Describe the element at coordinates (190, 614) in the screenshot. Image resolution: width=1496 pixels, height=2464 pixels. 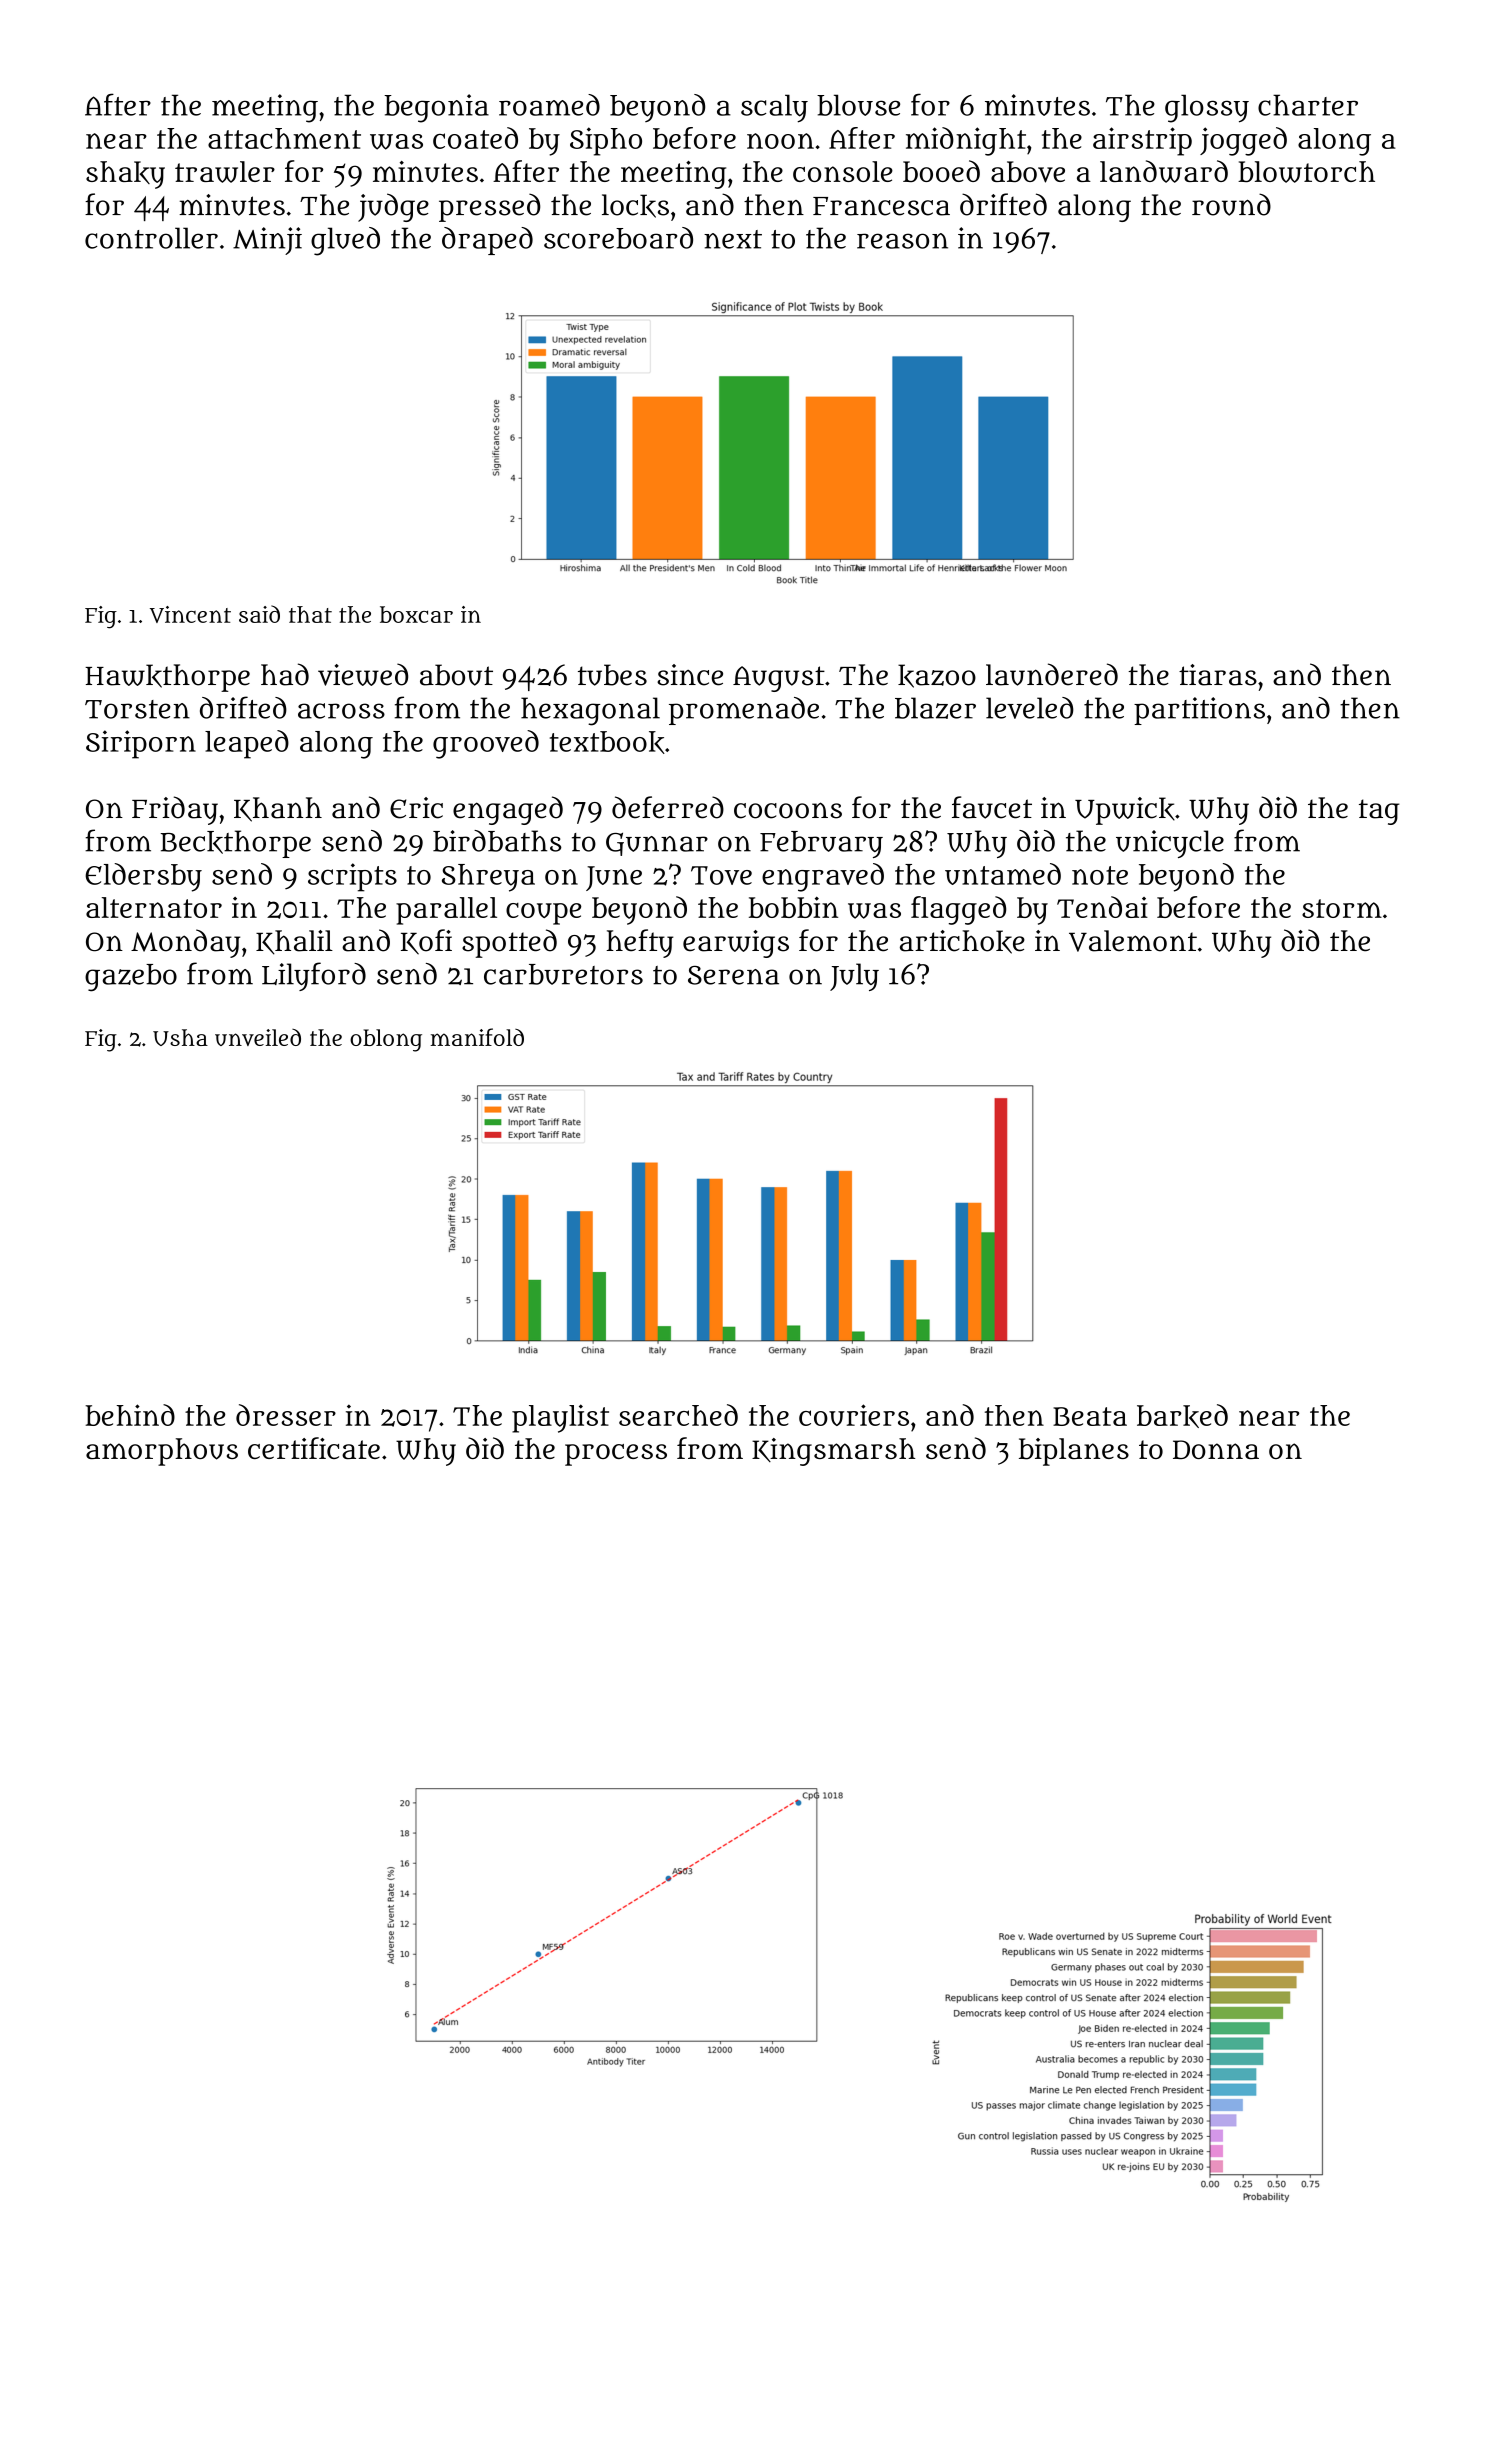
I see `Vincent` at that location.
